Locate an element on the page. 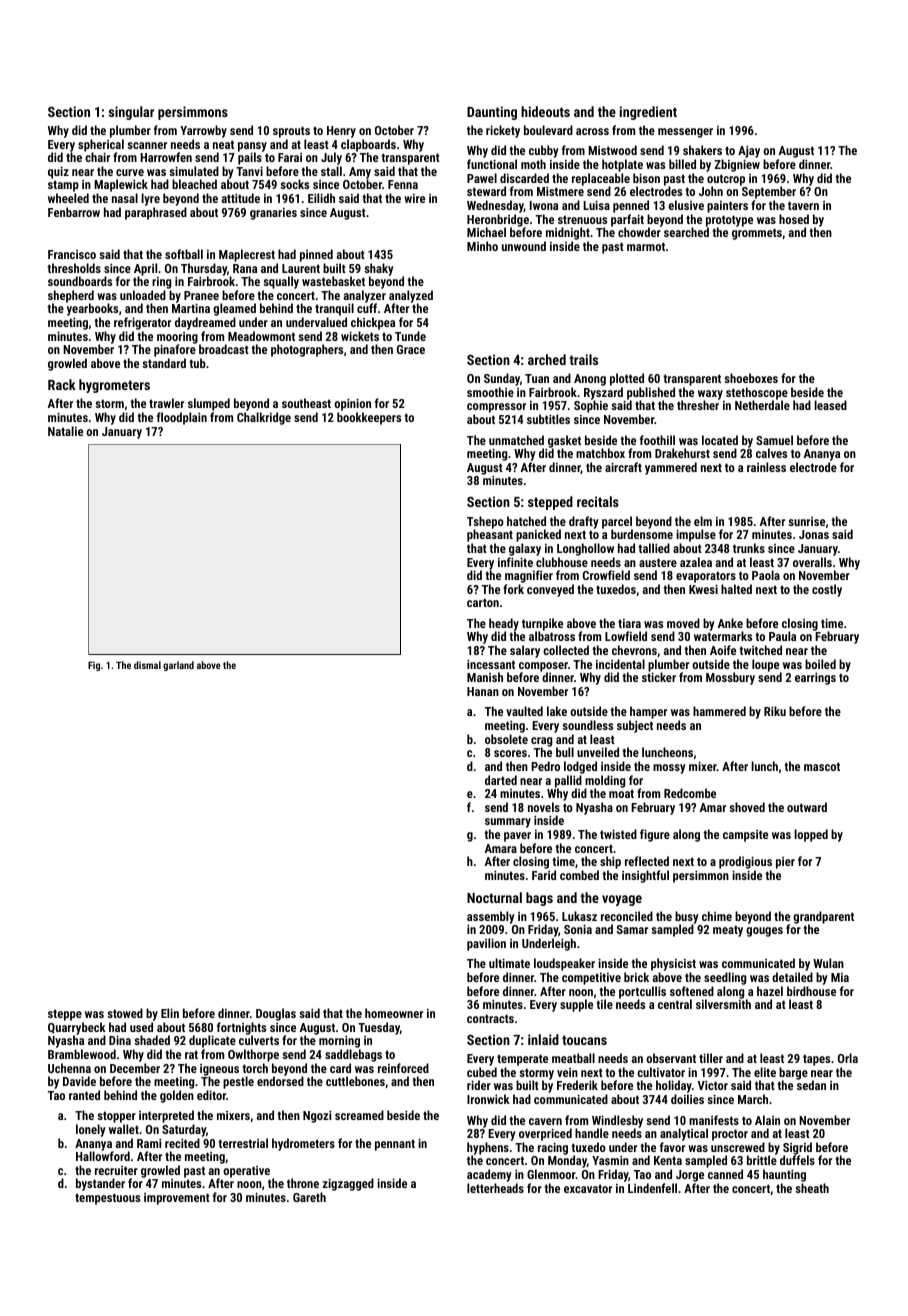  zigzagged is located at coordinates (348, 1184).
